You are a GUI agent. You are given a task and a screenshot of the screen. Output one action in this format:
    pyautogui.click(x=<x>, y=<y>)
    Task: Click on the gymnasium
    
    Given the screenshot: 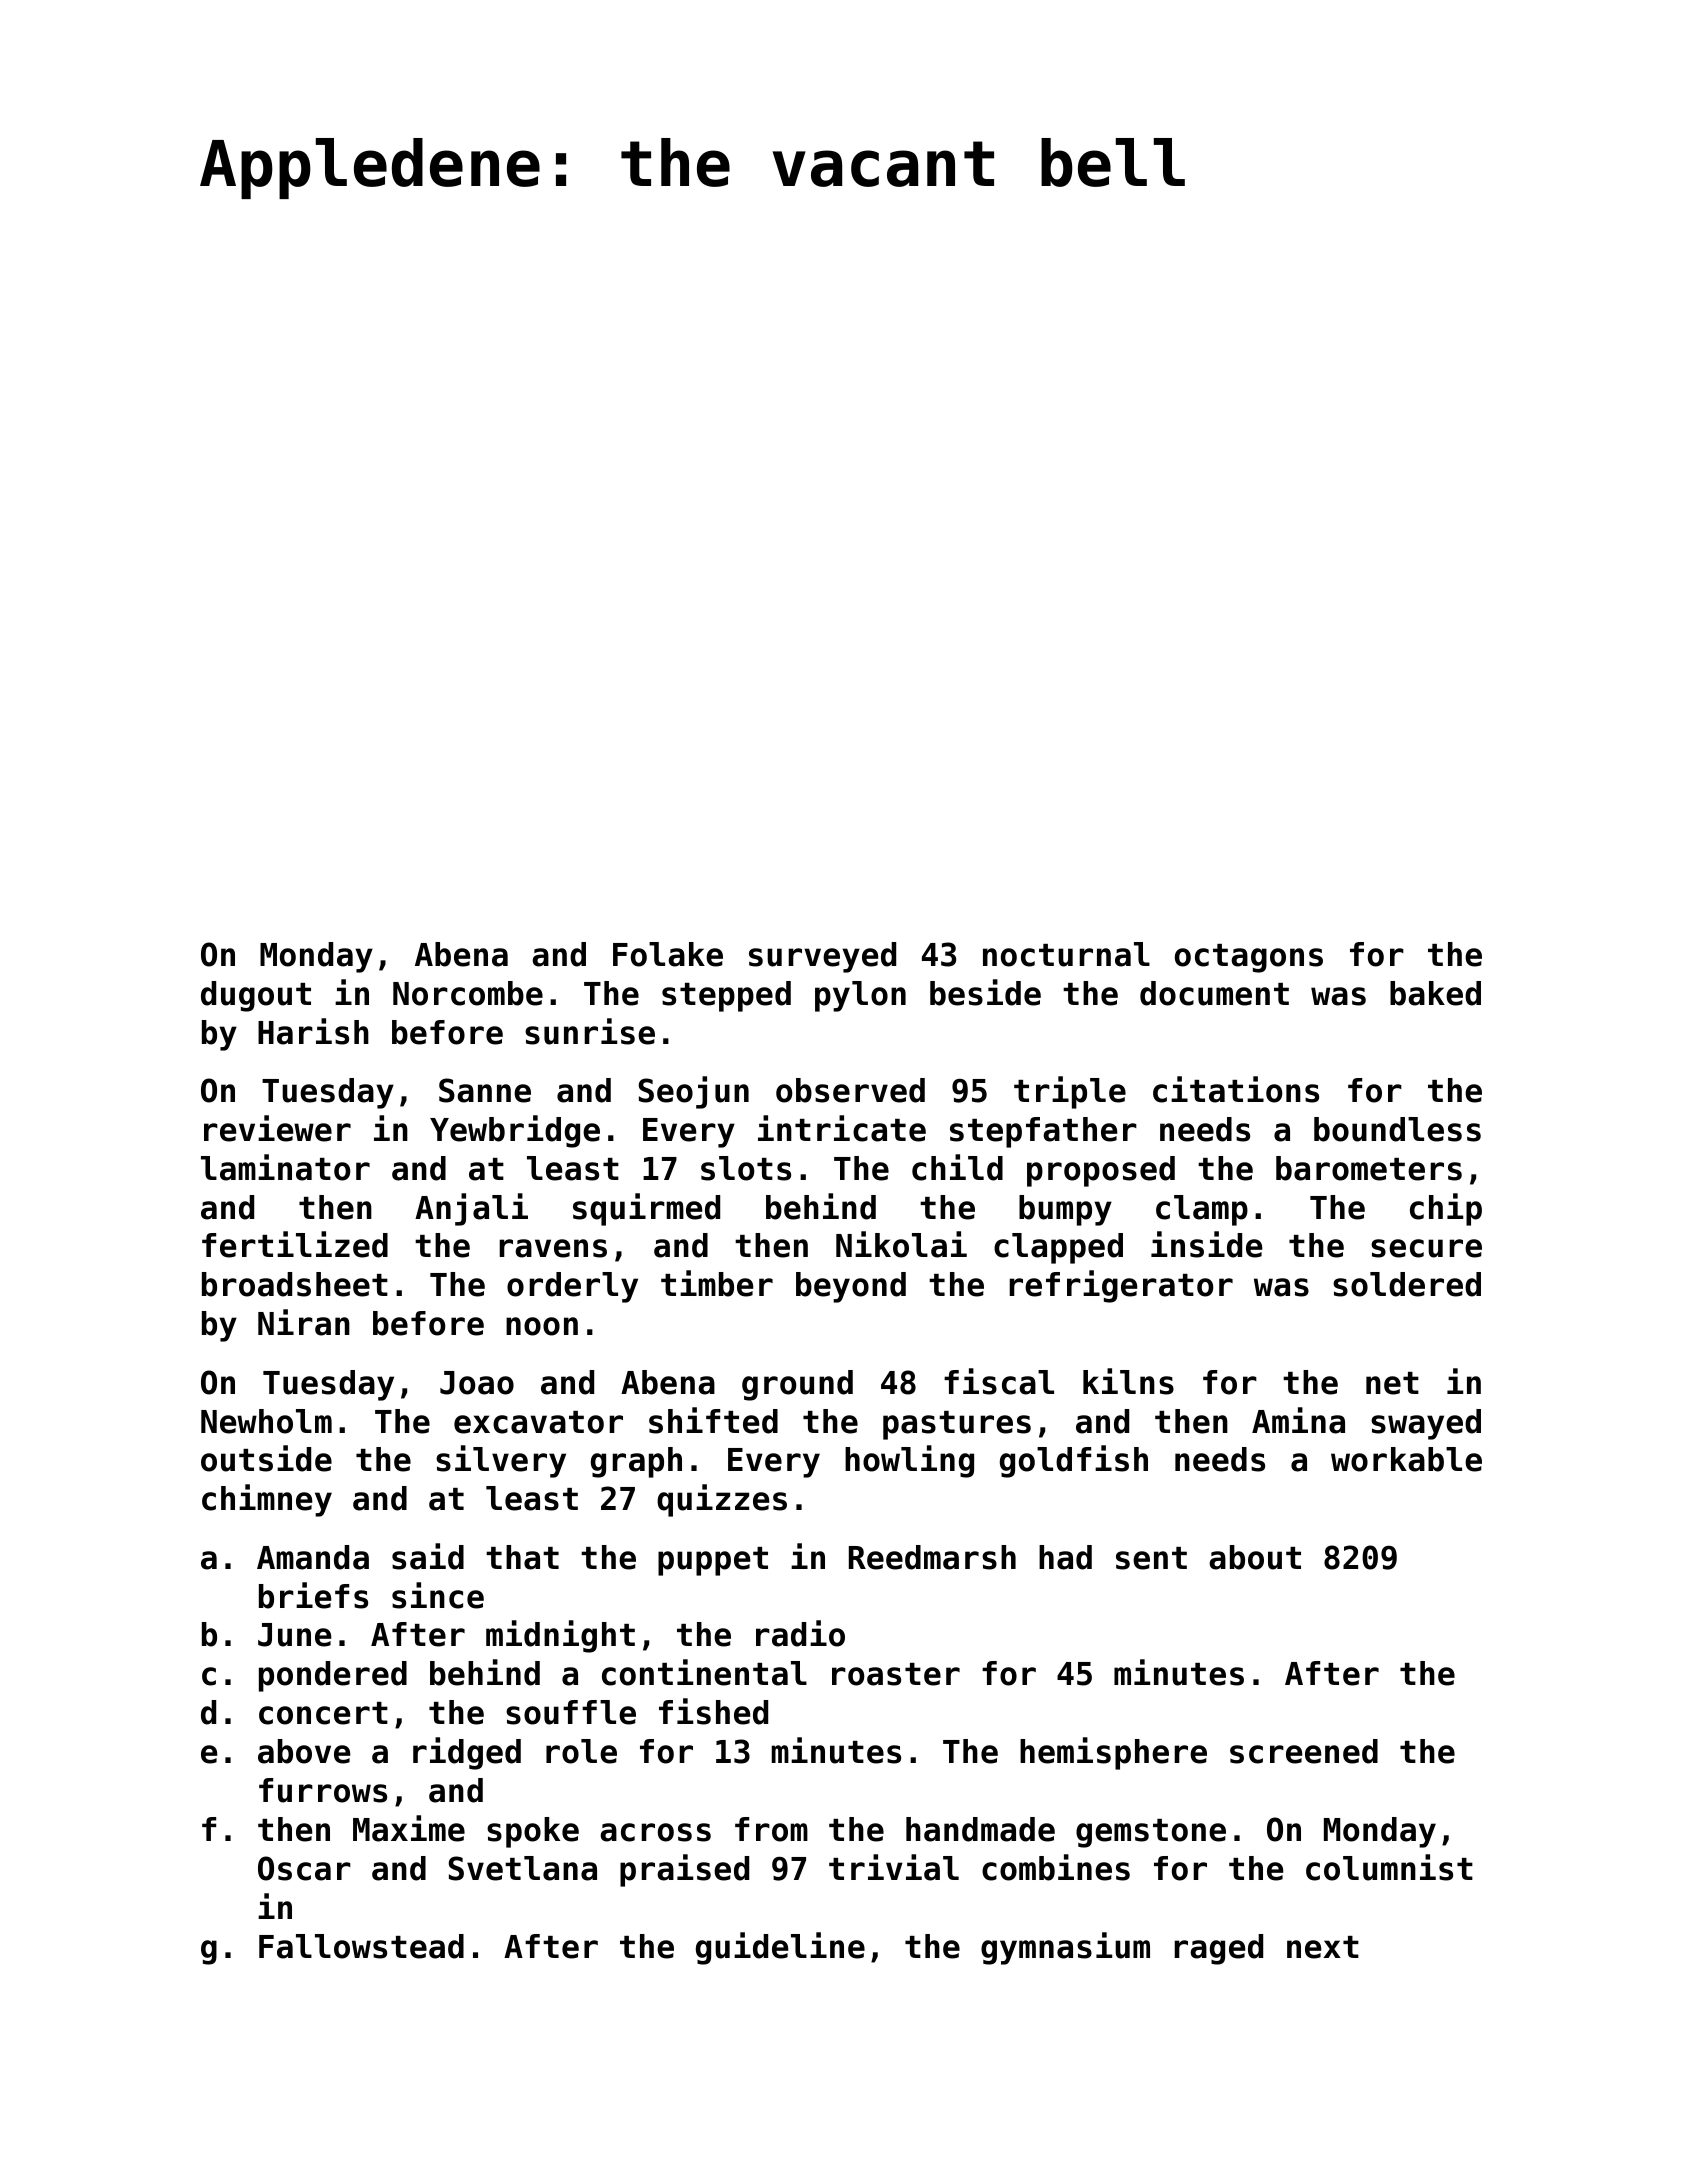 What is the action you would take?
    pyautogui.click(x=1065, y=1948)
